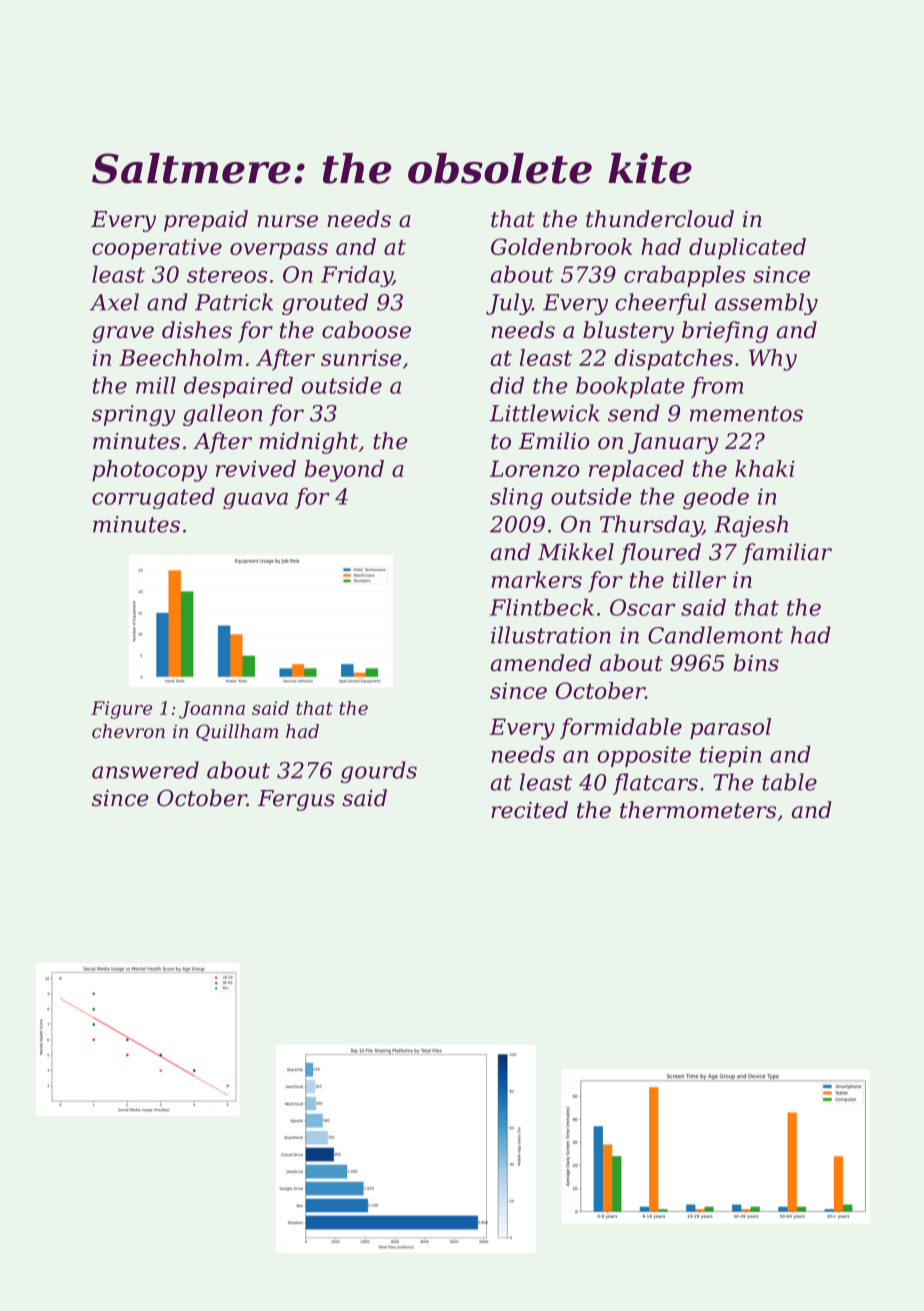 This screenshot has width=924, height=1311. Describe the element at coordinates (747, 249) in the screenshot. I see `duplicated` at that location.
